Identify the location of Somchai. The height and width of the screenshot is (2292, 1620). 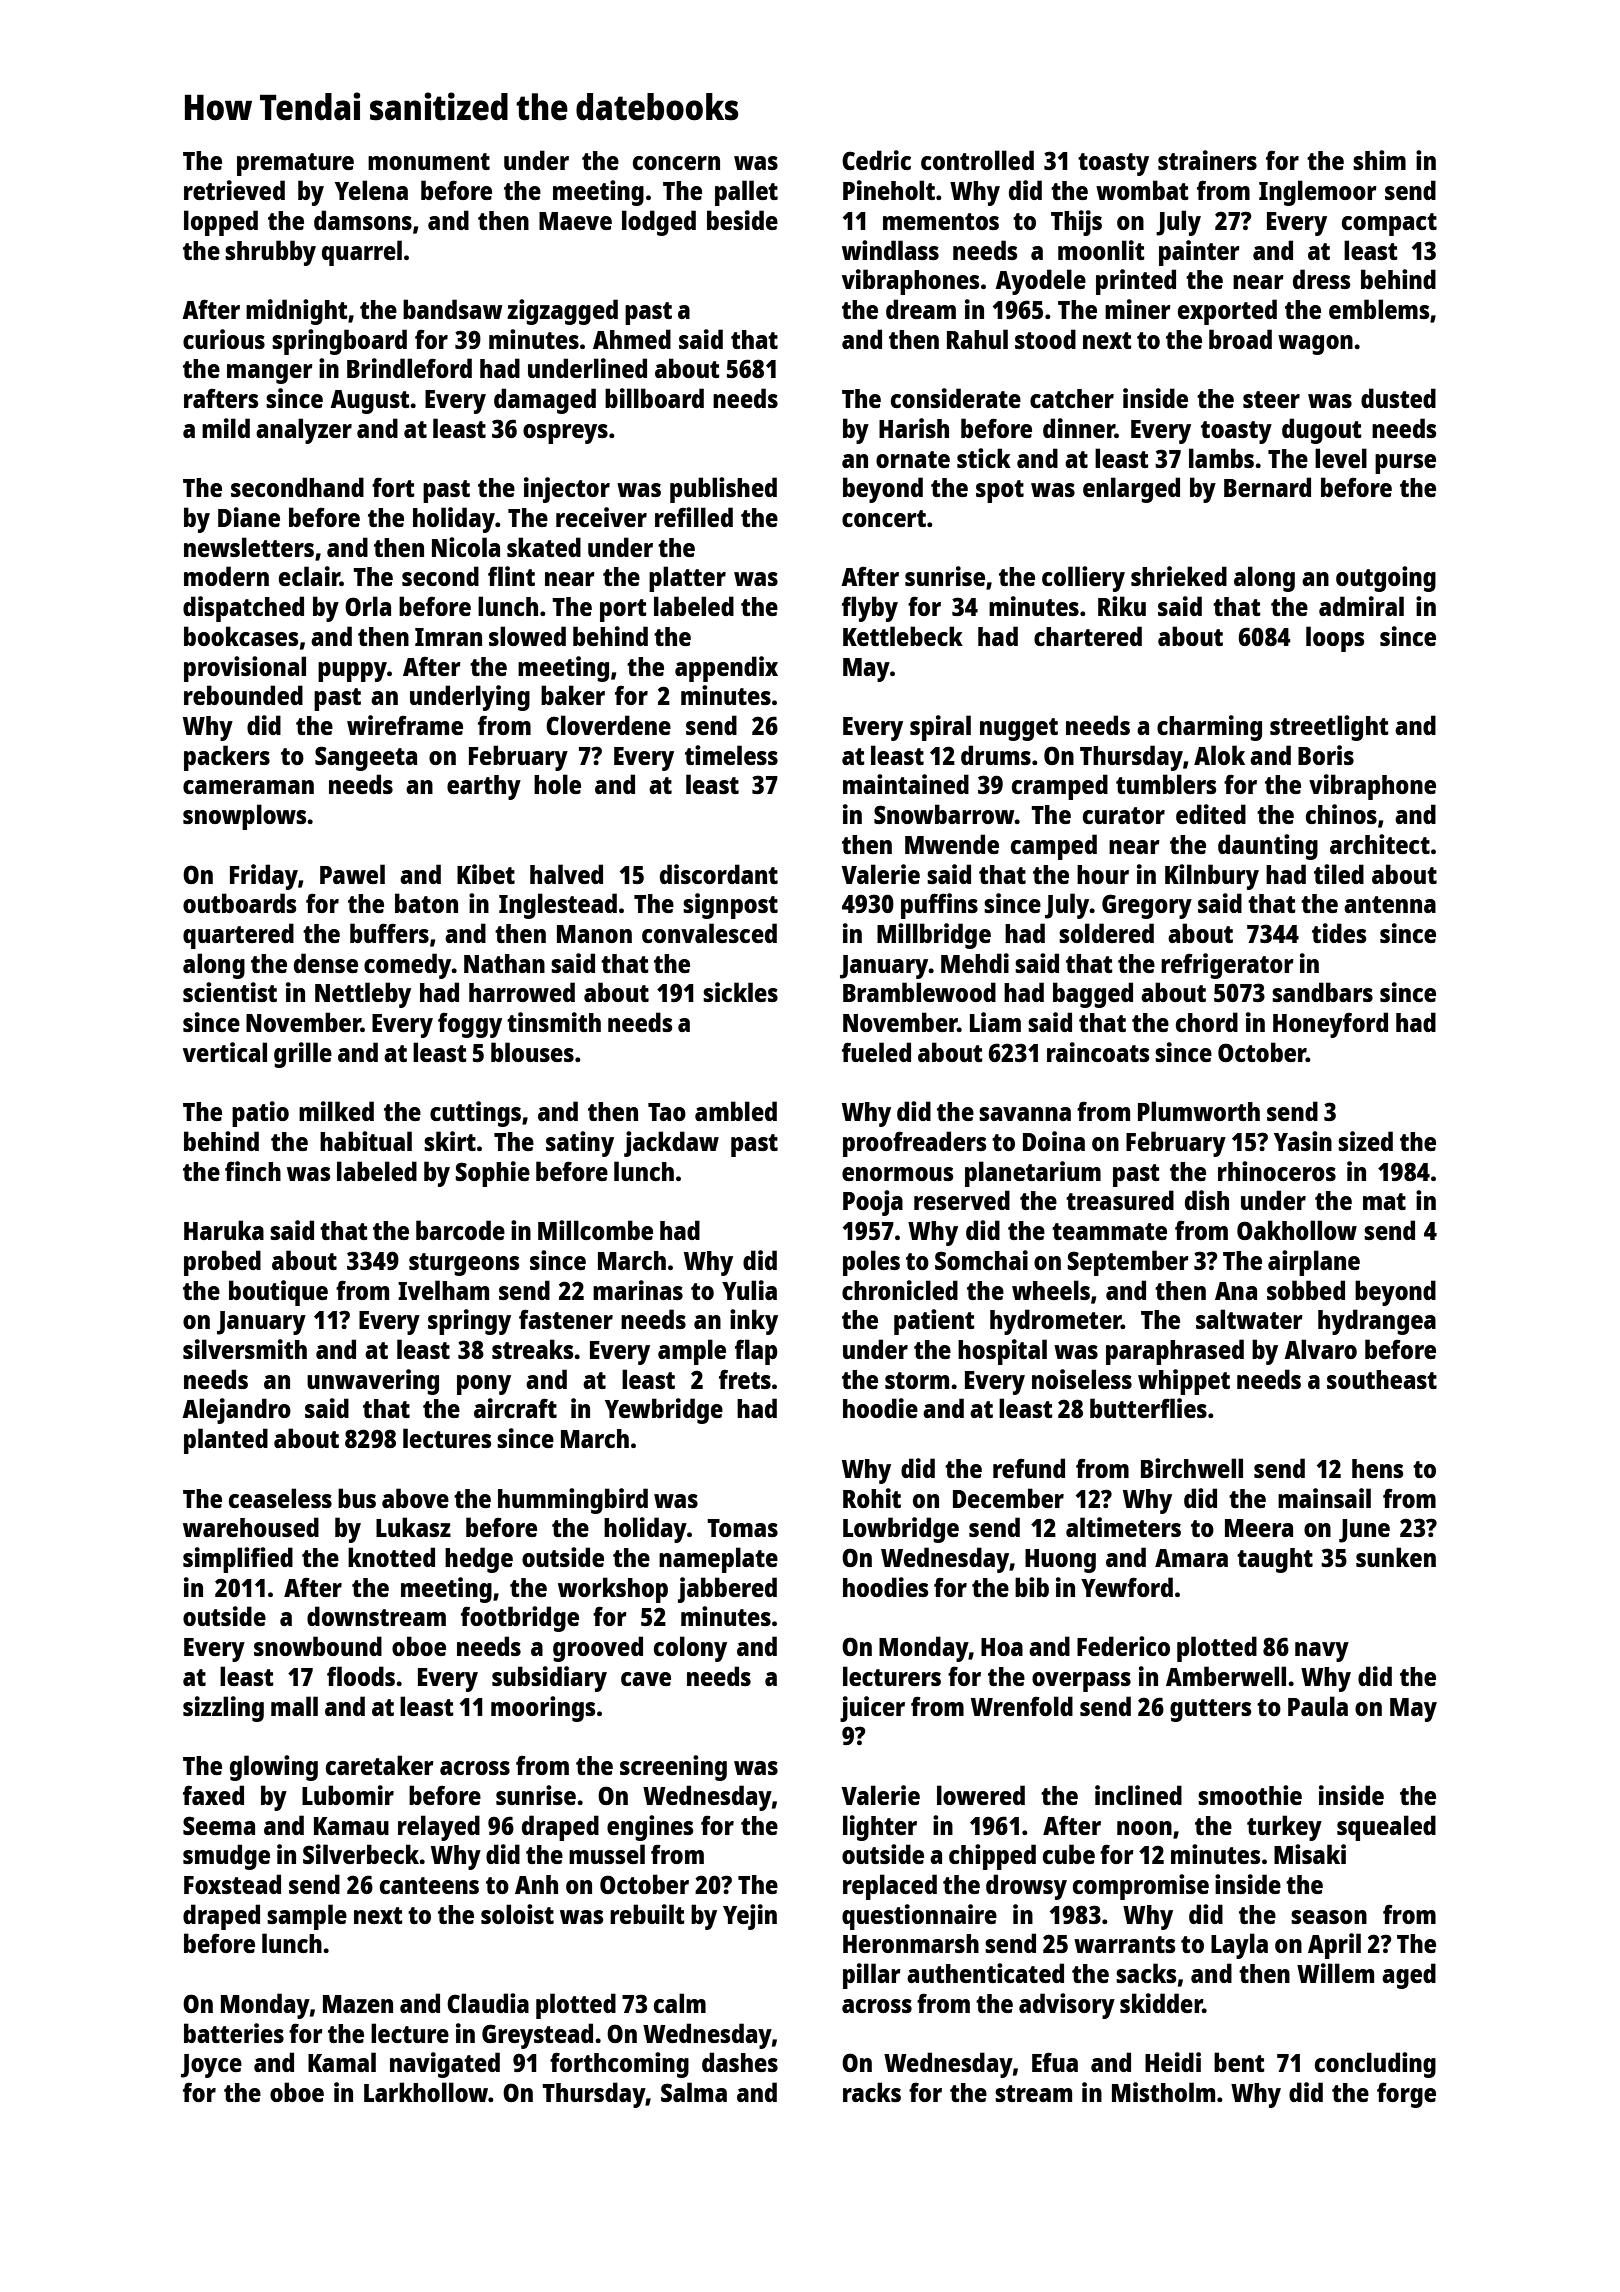
(981, 1260).
